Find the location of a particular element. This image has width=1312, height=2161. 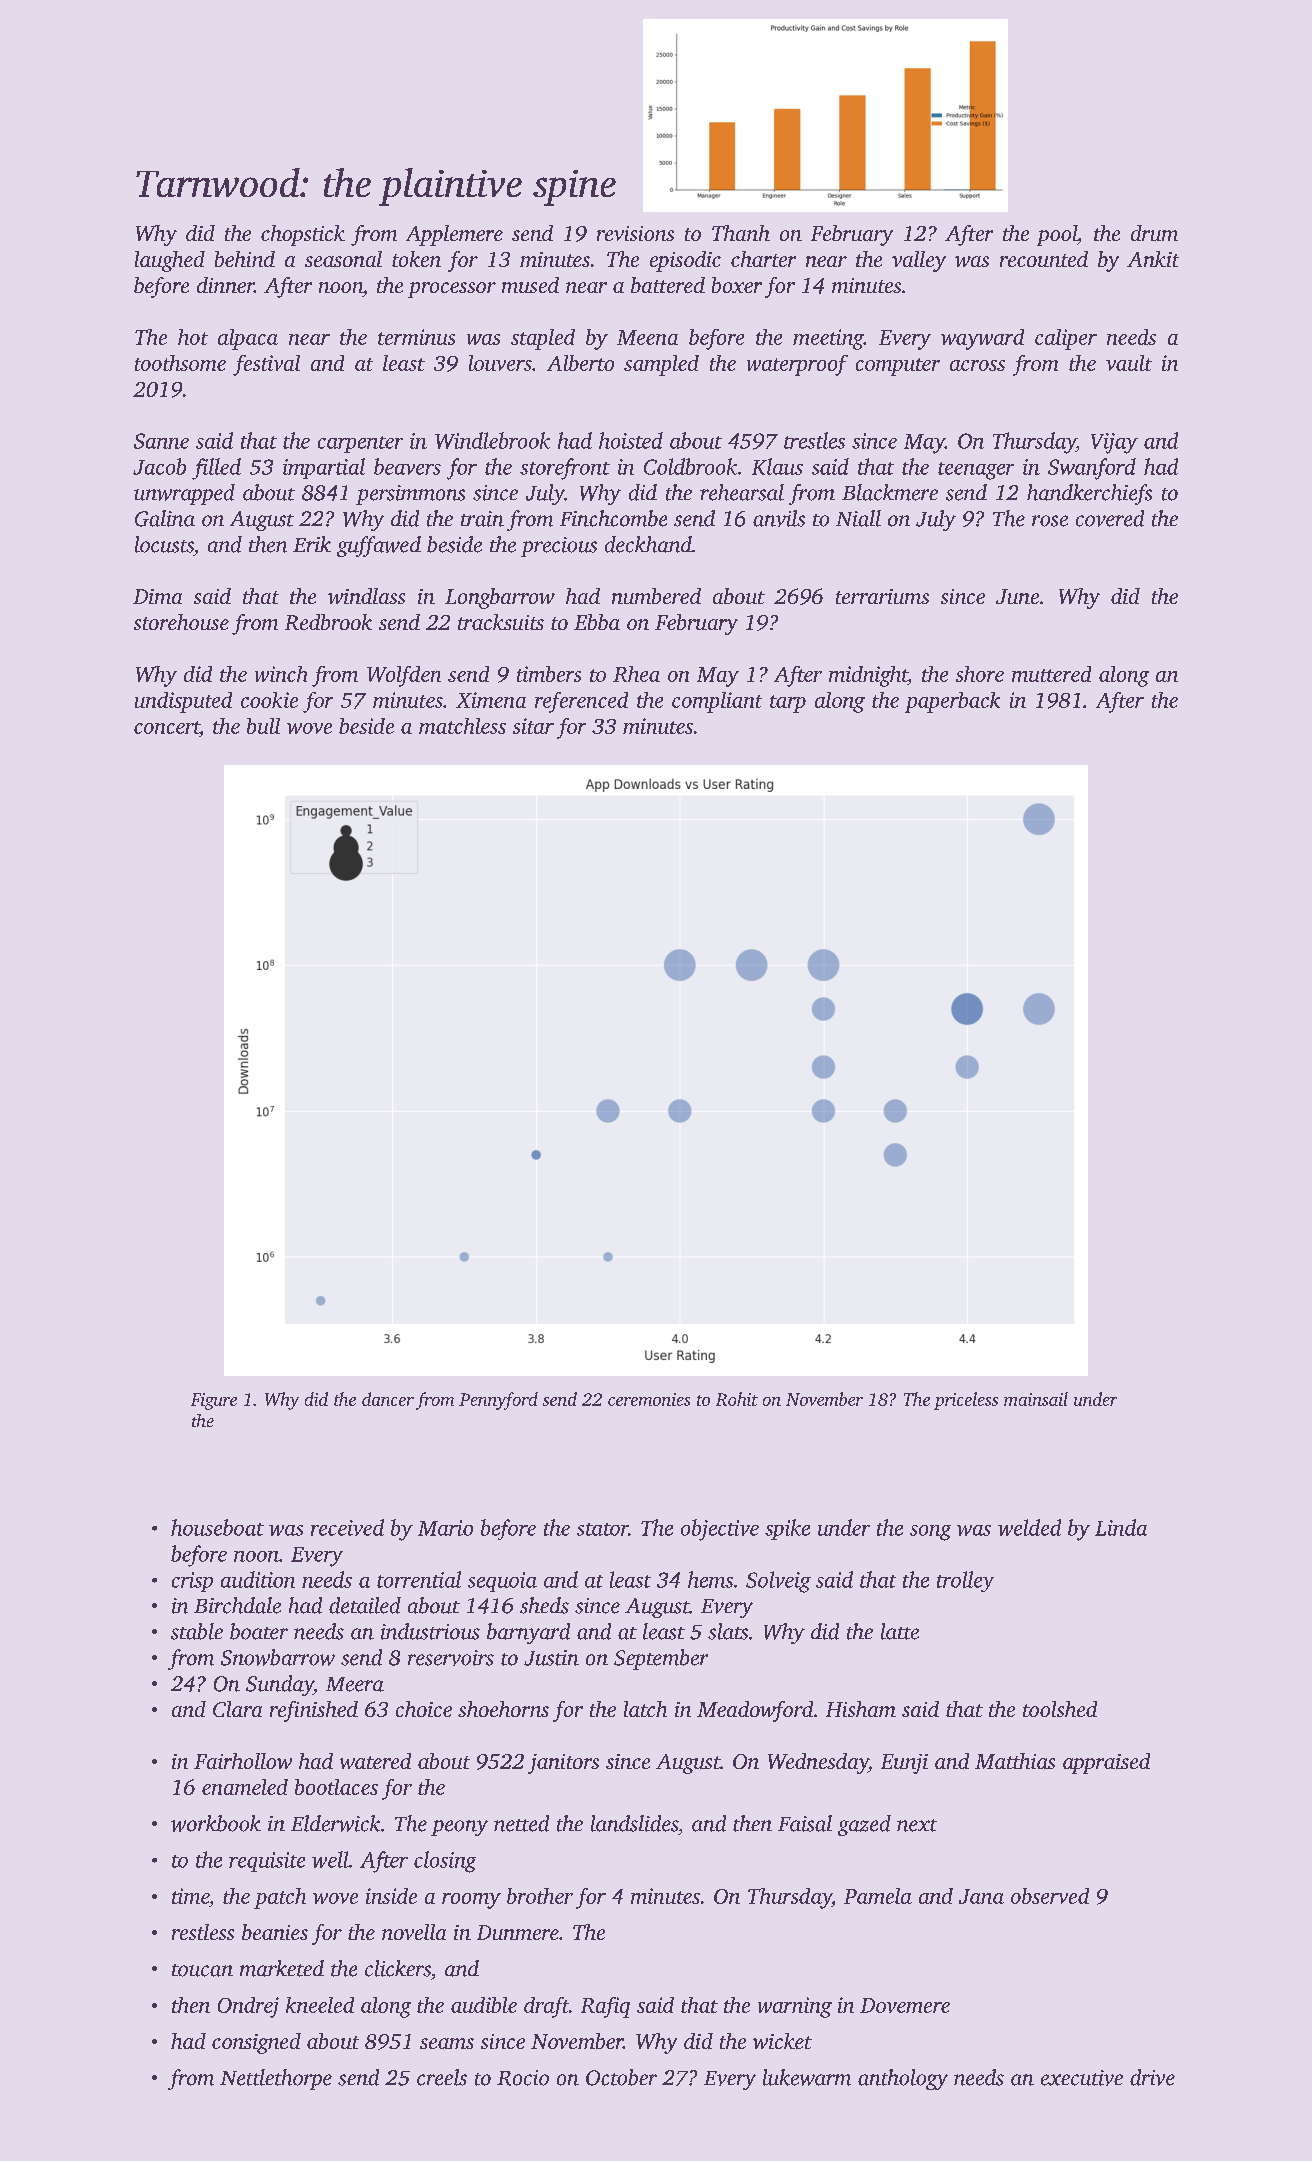

Meadowford is located at coordinates (755, 1711).
